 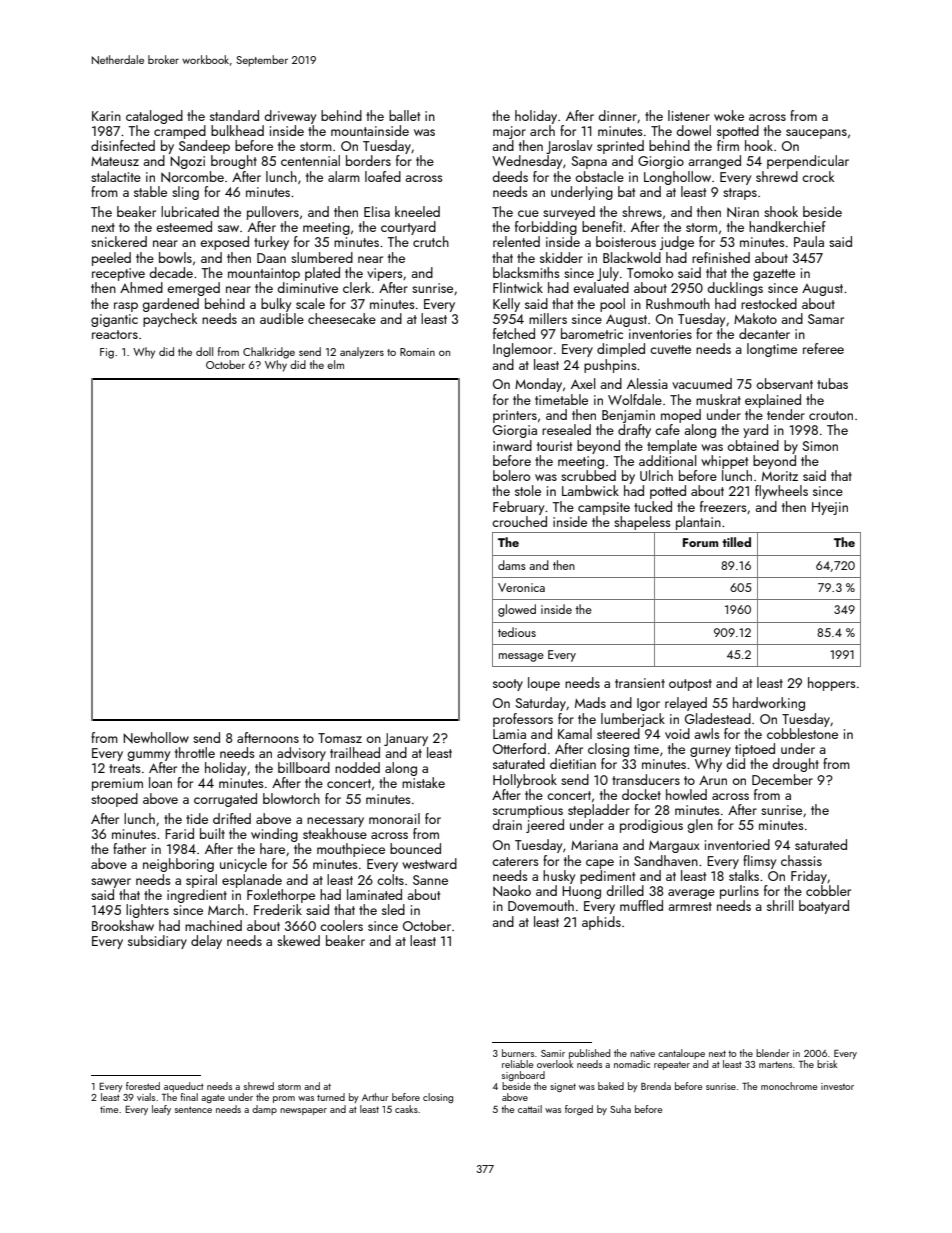 I want to click on aphids, so click(x=601, y=923).
